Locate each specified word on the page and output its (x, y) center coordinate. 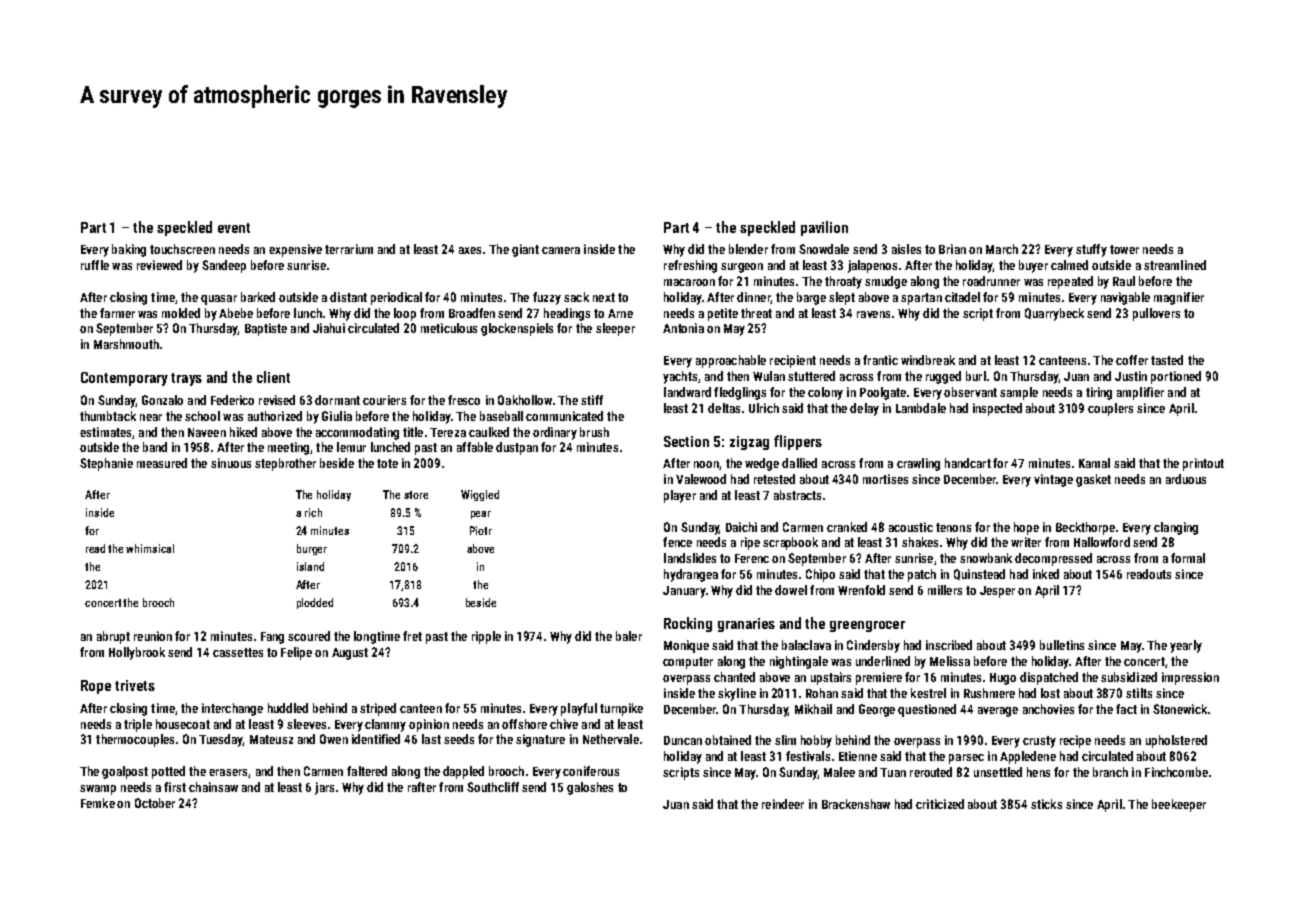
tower (1124, 249)
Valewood (701, 479)
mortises (885, 479)
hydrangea (691, 575)
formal (1188, 558)
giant (525, 250)
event (234, 228)
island (310, 566)
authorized (275, 416)
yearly (1186, 646)
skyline (737, 694)
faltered (367, 771)
